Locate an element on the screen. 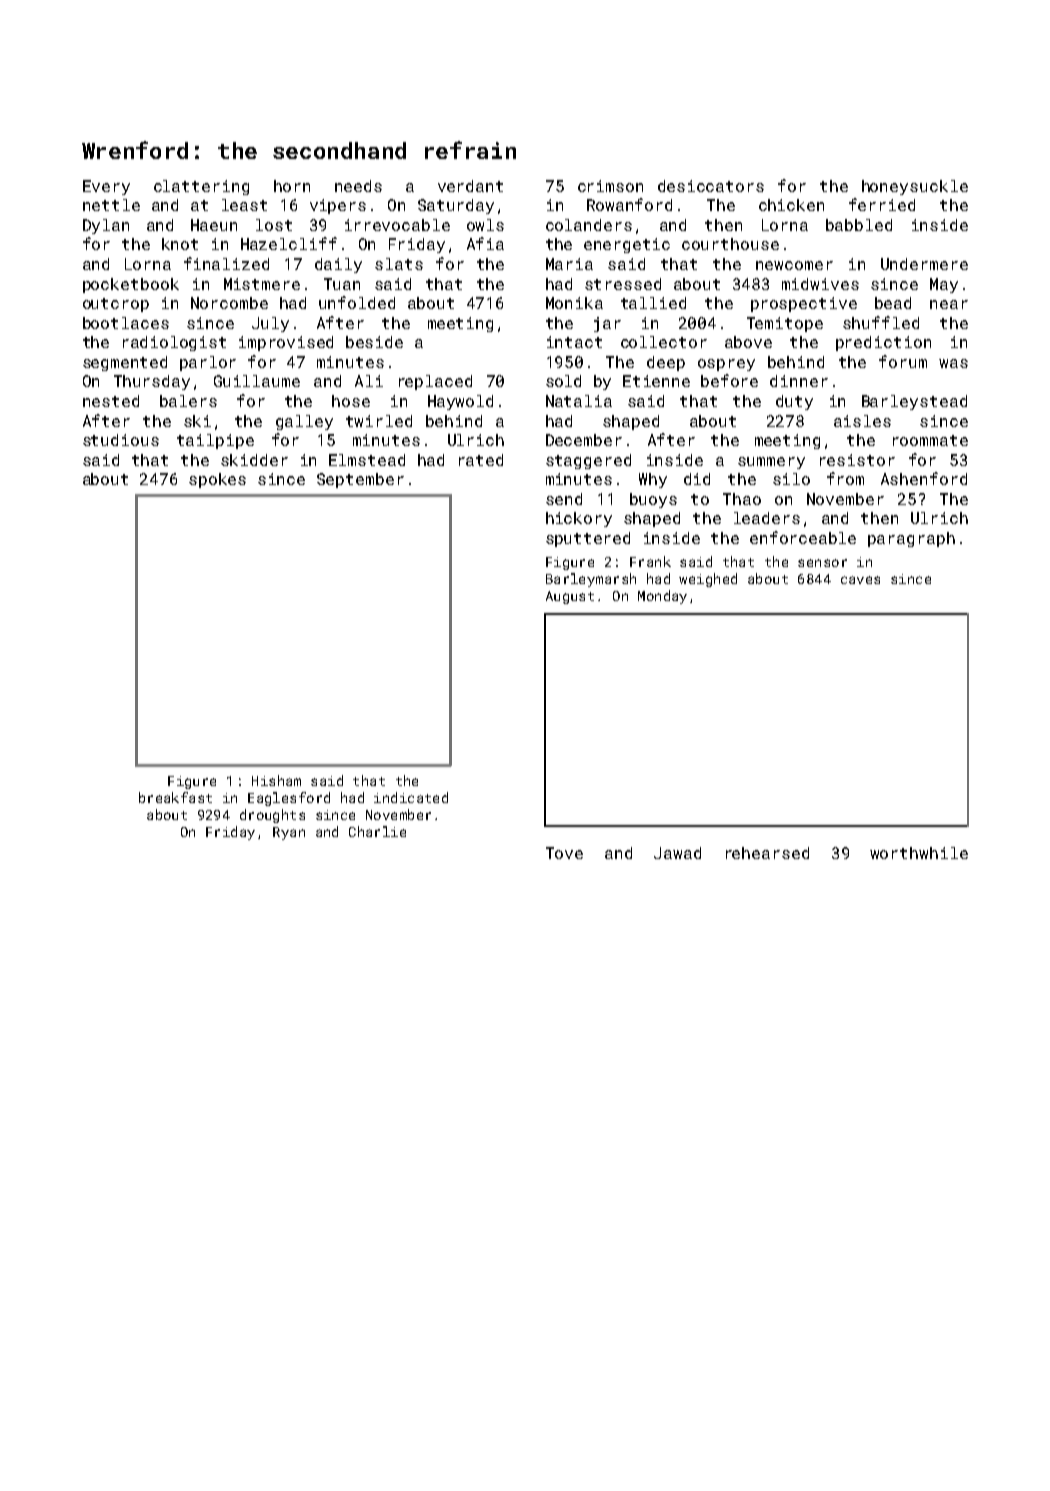  Hisham is located at coordinates (276, 780).
